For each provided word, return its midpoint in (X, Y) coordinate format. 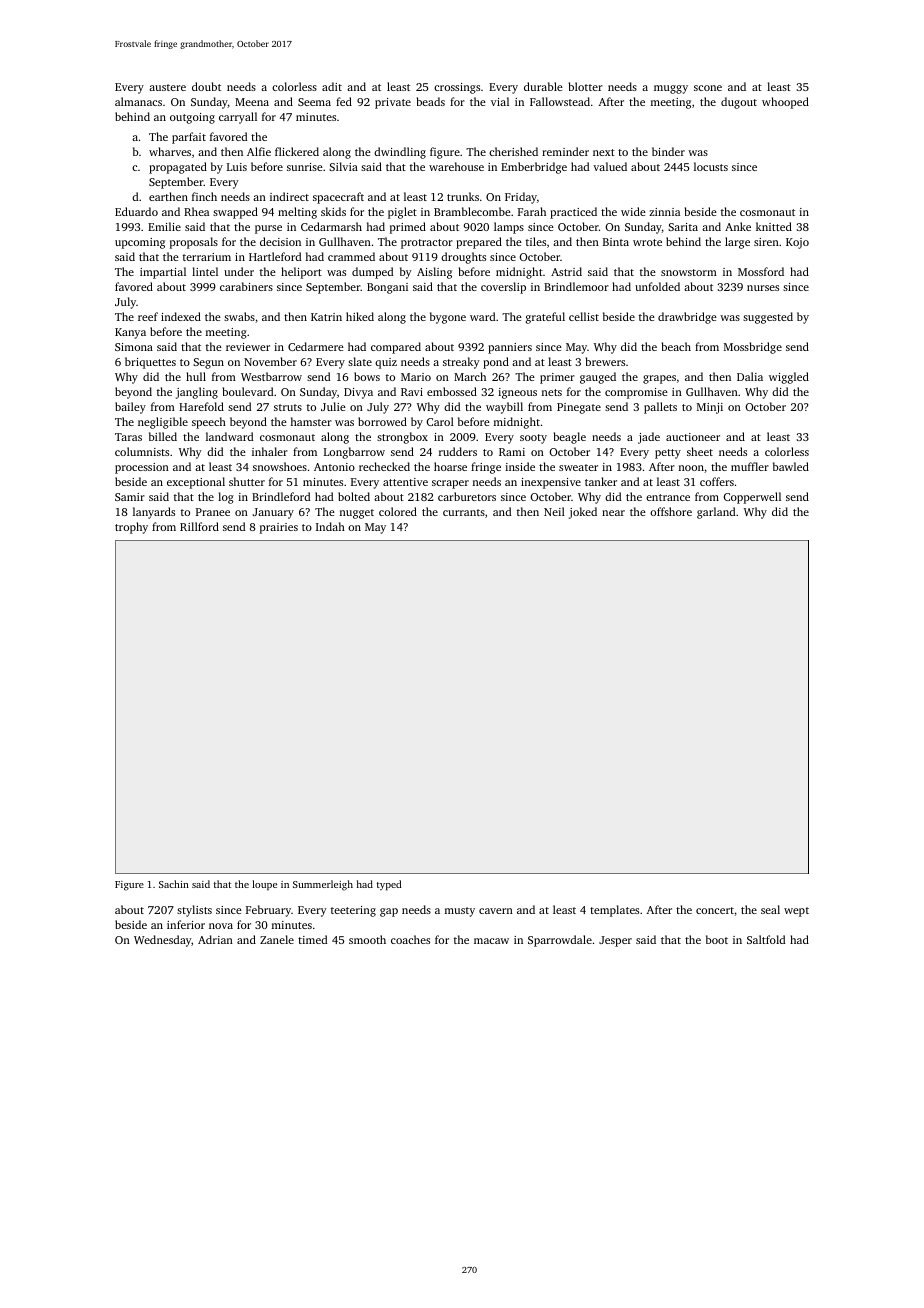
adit (332, 86)
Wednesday (162, 941)
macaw (491, 941)
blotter (586, 86)
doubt (206, 86)
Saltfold (766, 939)
